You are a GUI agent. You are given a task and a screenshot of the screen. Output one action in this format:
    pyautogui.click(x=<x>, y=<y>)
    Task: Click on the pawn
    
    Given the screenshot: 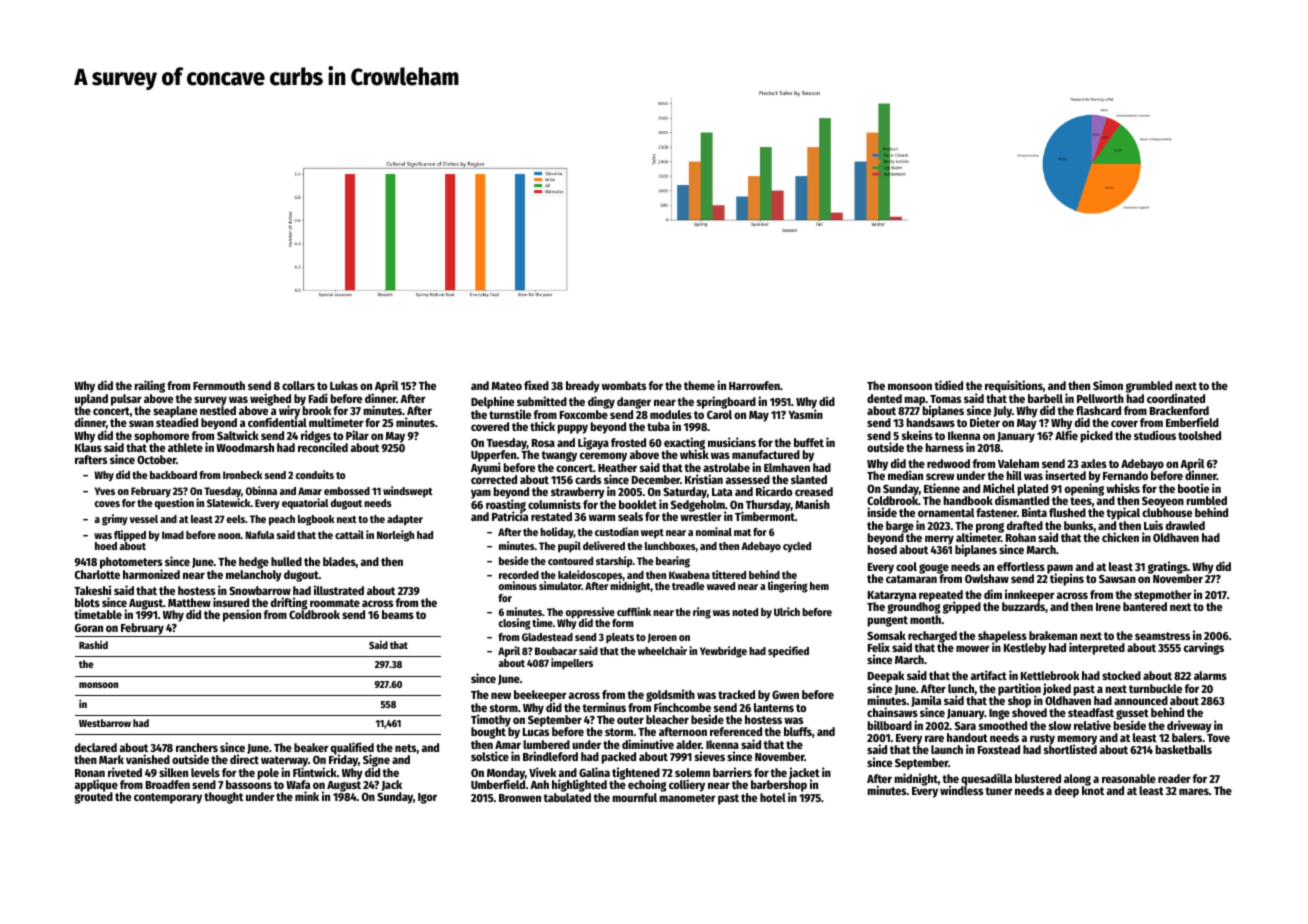 What is the action you would take?
    pyautogui.click(x=1060, y=569)
